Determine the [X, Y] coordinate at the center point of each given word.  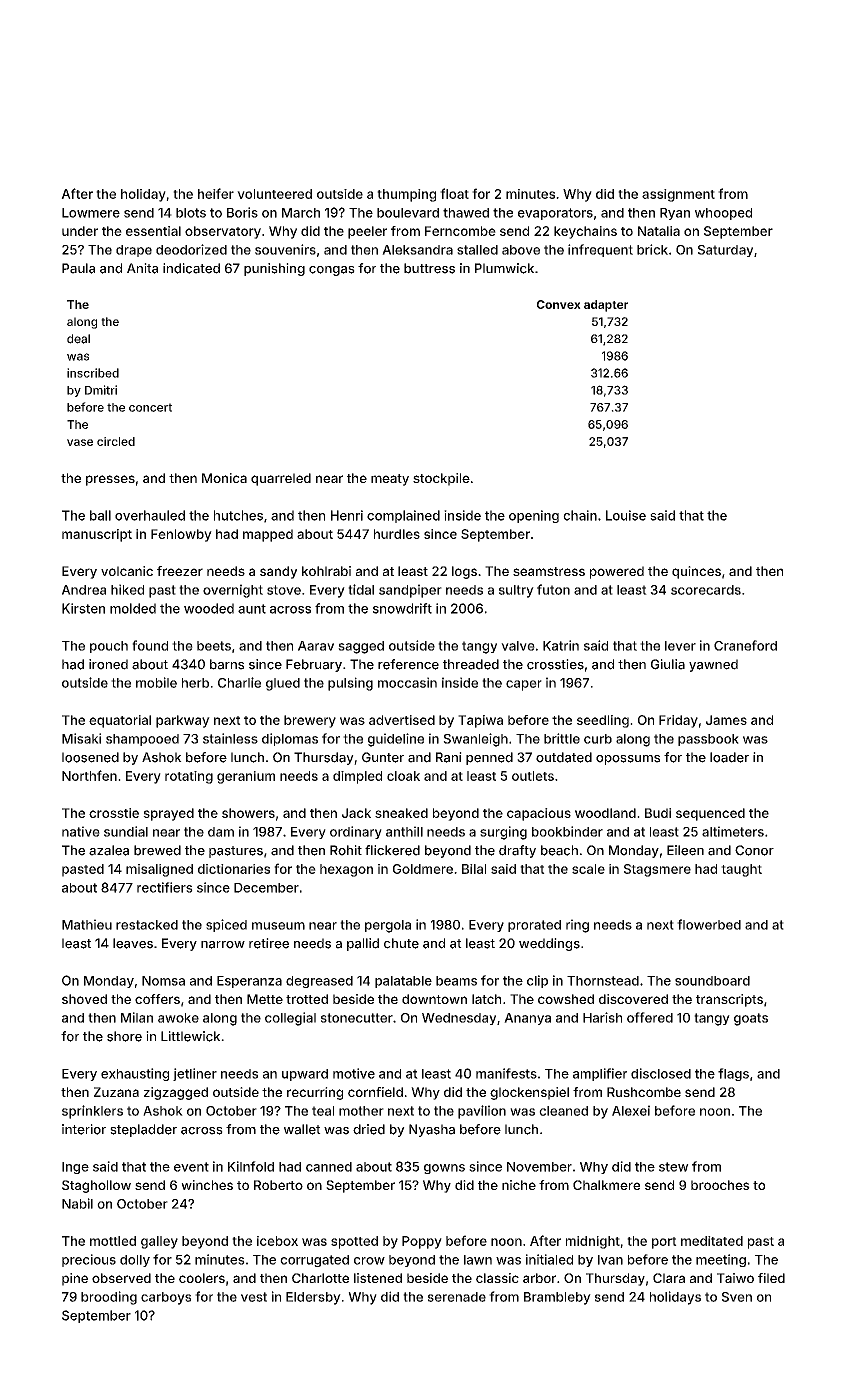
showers [248, 813]
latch [486, 999]
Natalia [659, 231]
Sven [737, 1297]
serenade [457, 1297]
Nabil [77, 1203]
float [454, 193]
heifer [216, 193]
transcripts [729, 1000]
